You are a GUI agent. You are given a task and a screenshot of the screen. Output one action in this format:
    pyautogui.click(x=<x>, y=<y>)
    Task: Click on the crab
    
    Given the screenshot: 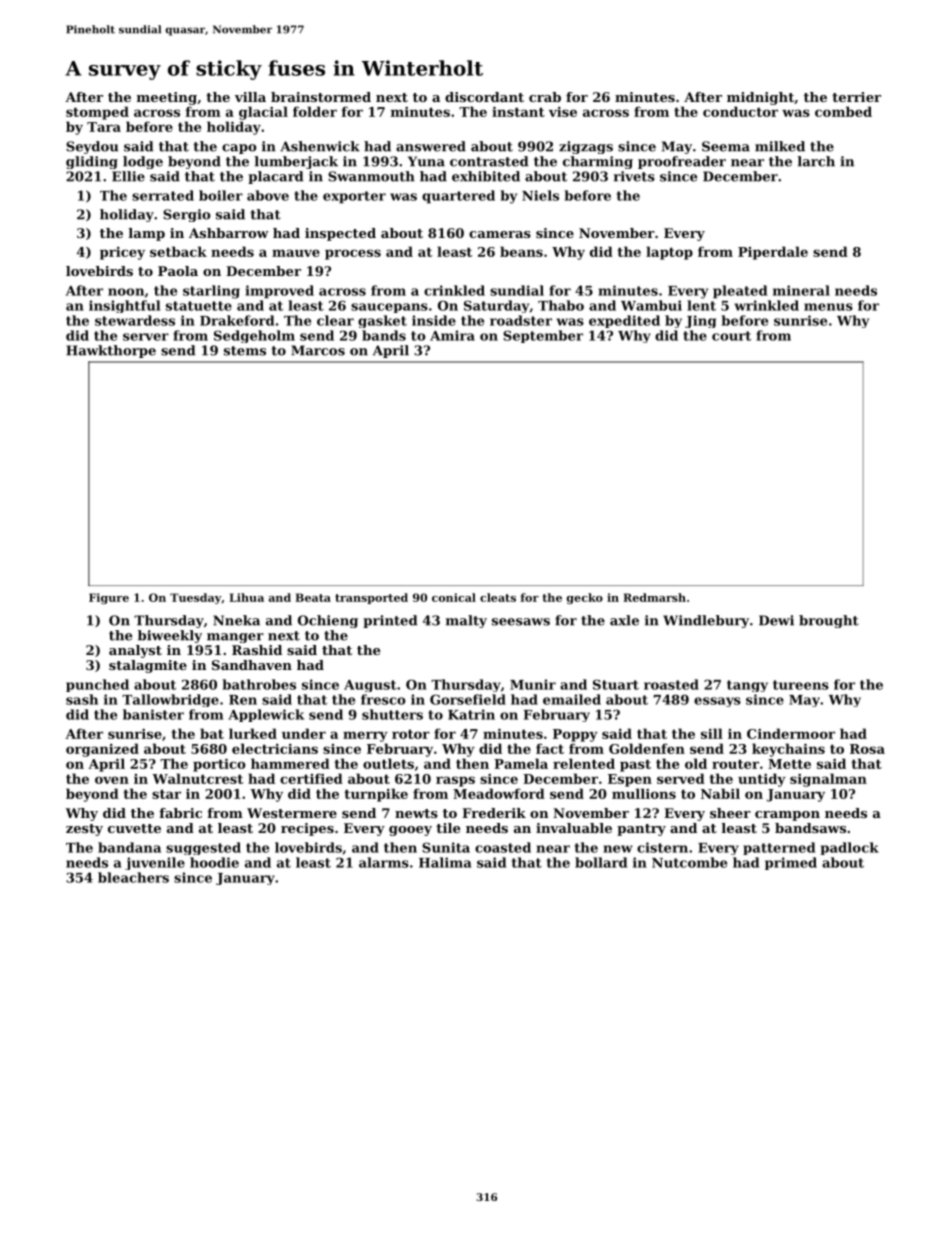 What is the action you would take?
    pyautogui.click(x=545, y=97)
